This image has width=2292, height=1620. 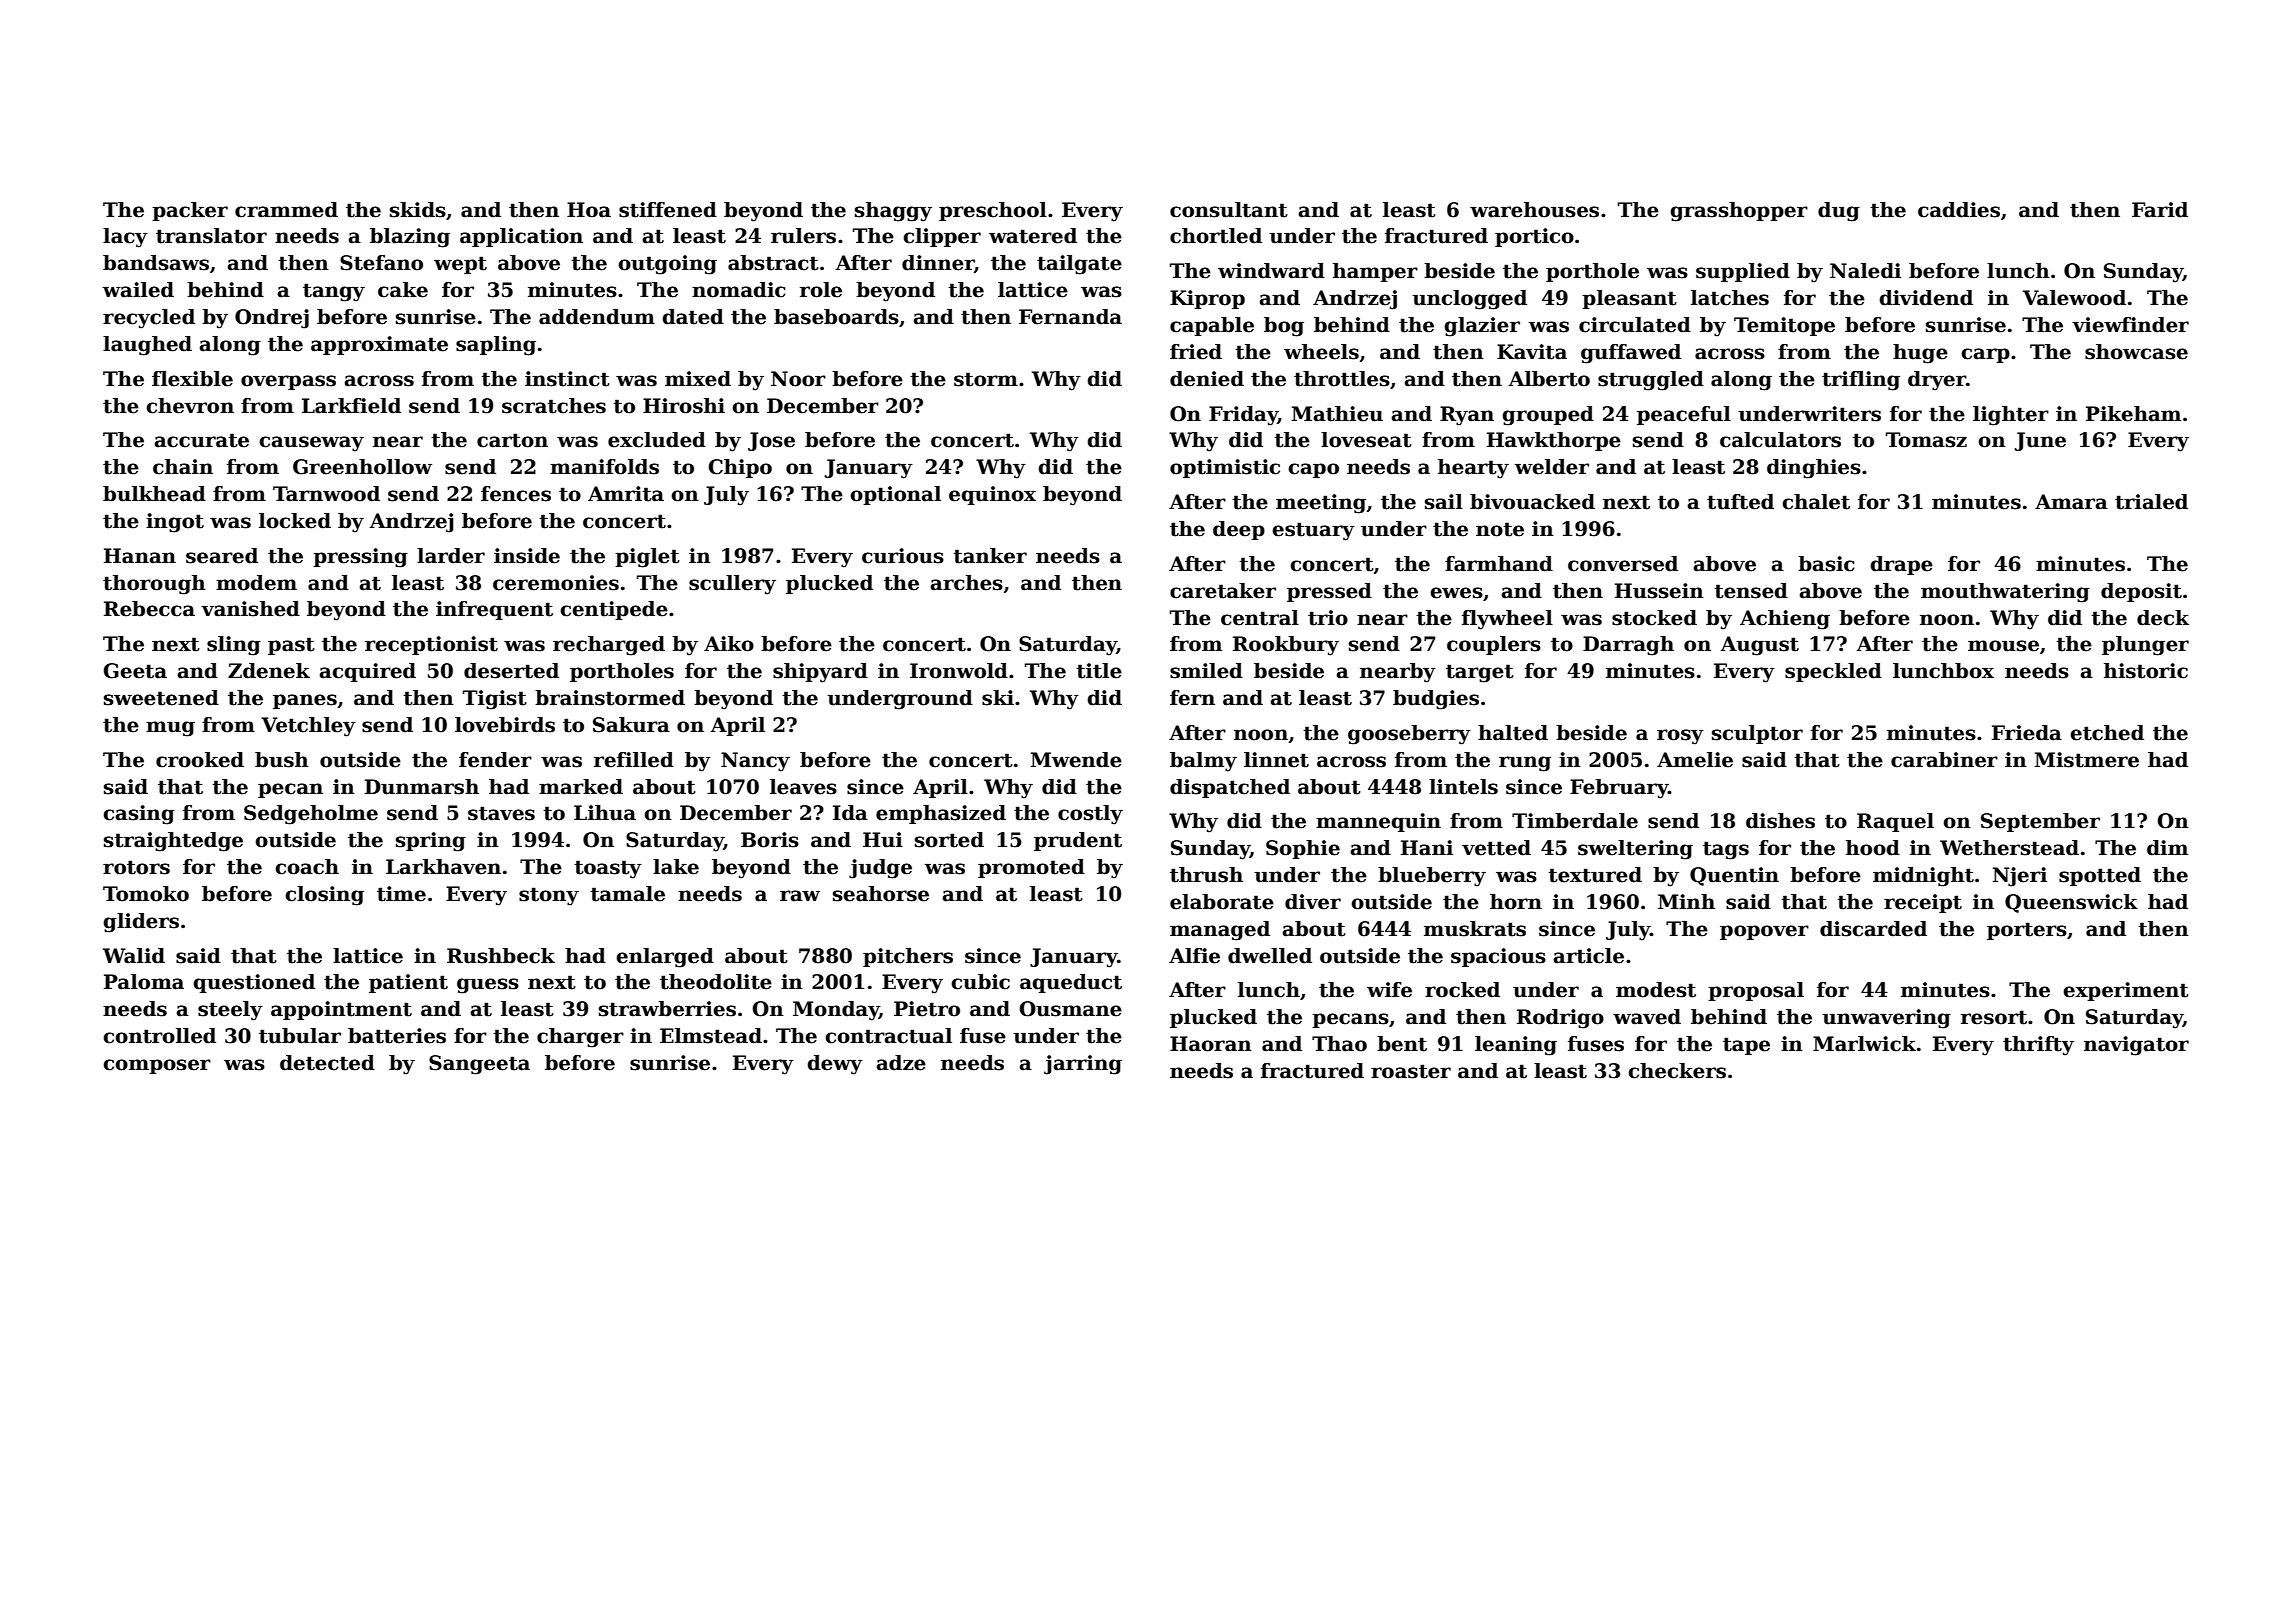 What do you see at coordinates (149, 319) in the image?
I see `recycled` at bounding box center [149, 319].
